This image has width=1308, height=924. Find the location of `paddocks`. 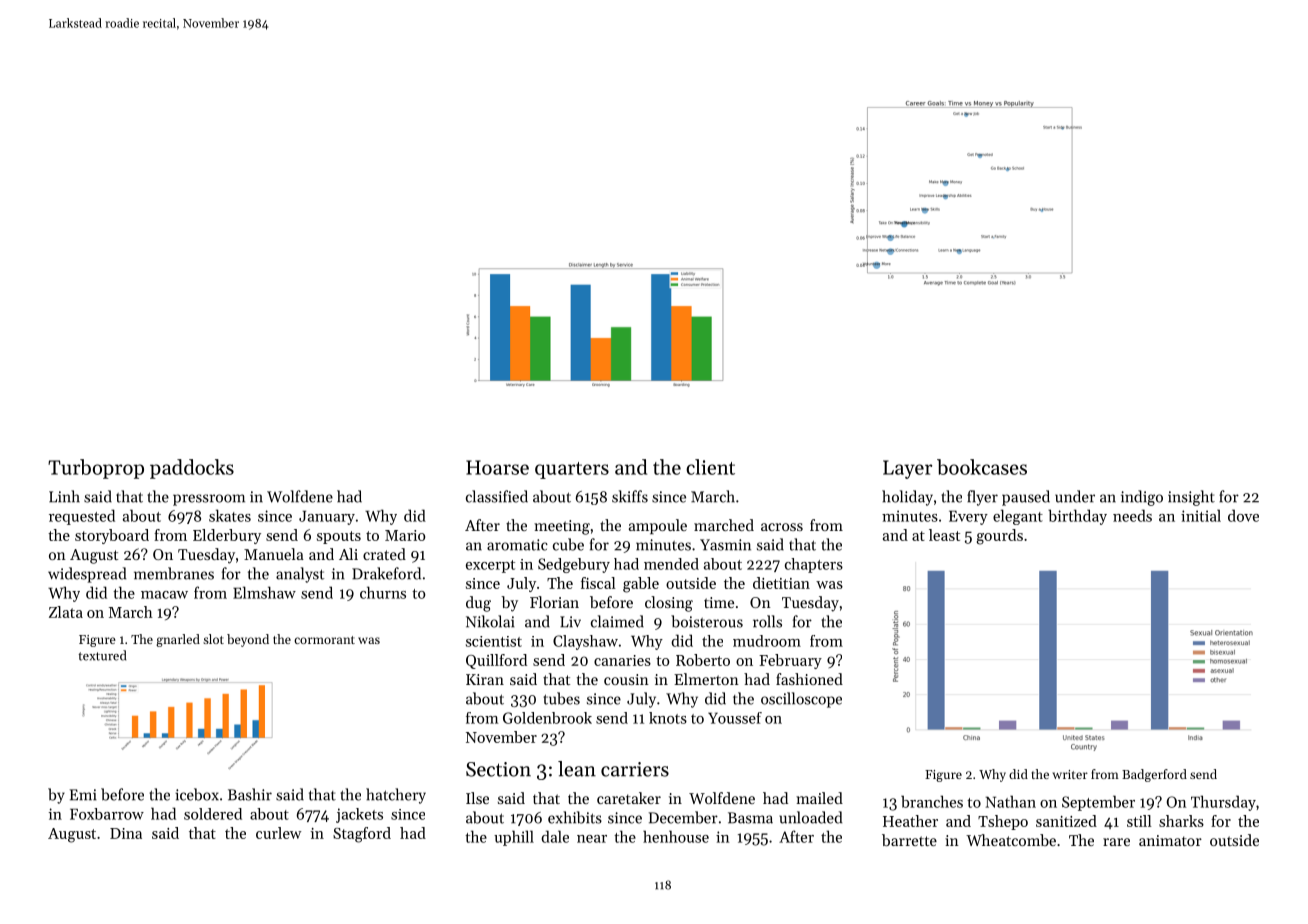

paddocks is located at coordinates (192, 469).
